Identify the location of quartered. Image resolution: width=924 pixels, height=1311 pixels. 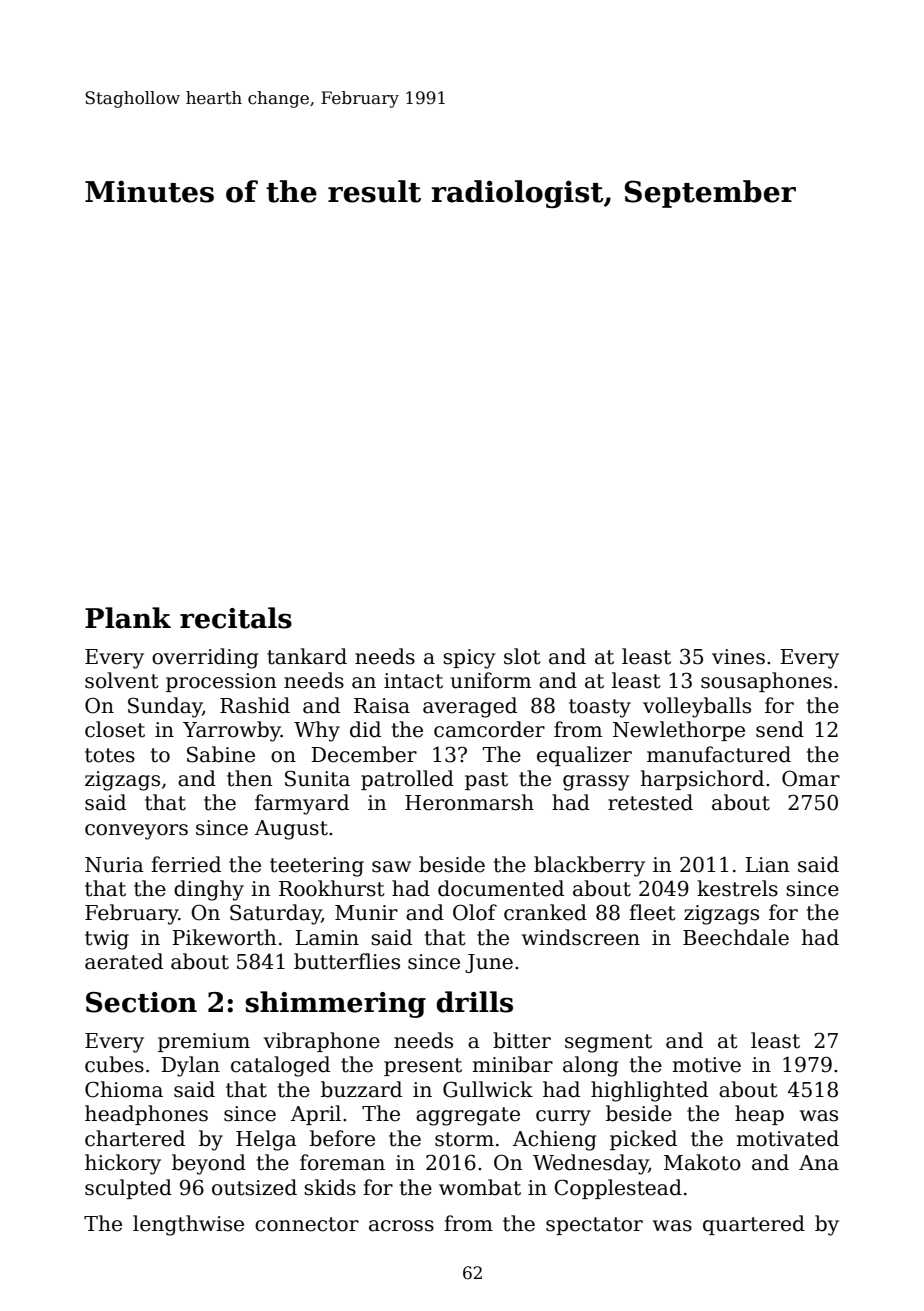
(754, 1225).
